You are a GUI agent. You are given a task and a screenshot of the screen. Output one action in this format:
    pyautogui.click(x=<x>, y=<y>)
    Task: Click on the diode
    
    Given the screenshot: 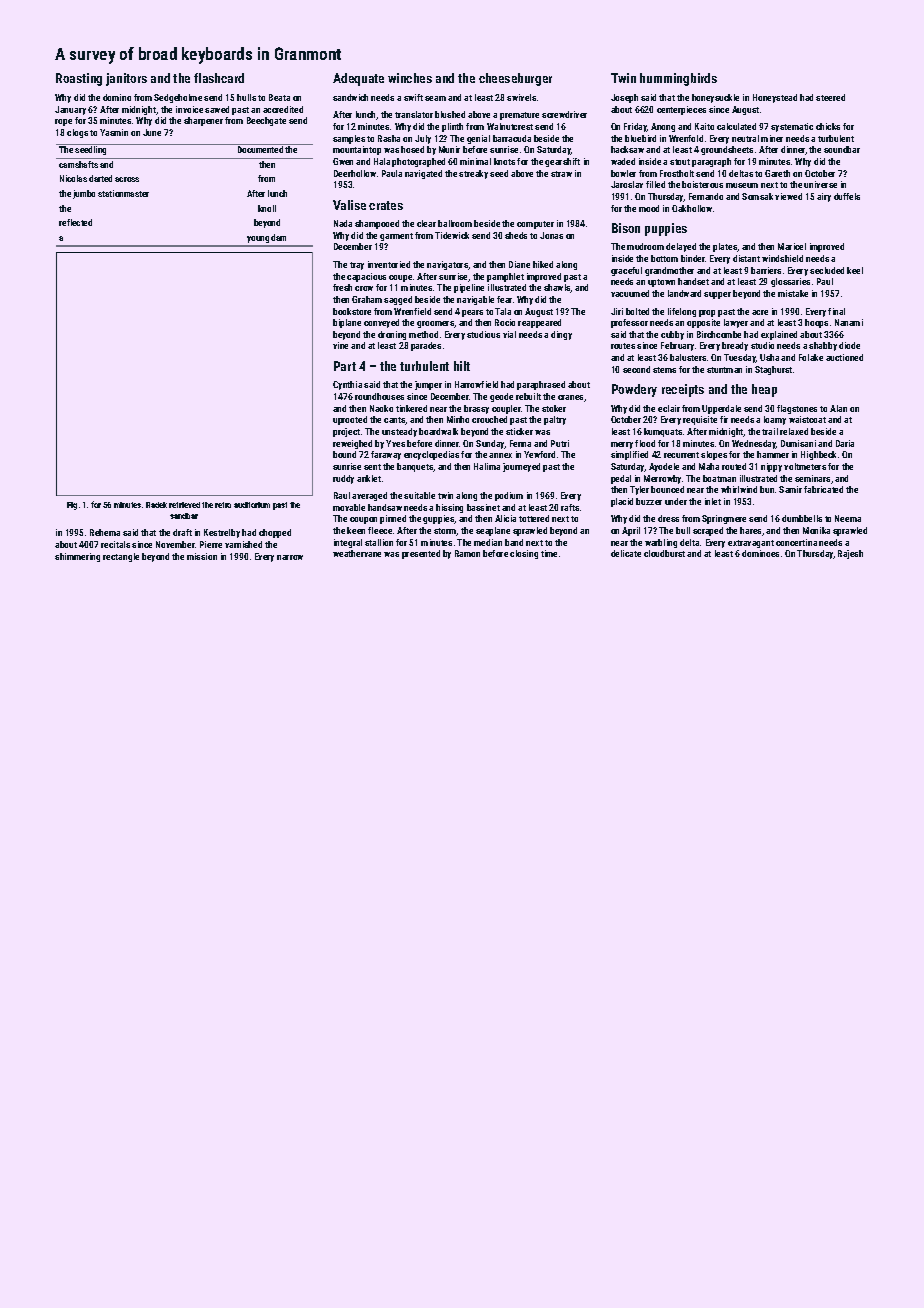 What is the action you would take?
    pyautogui.click(x=849, y=345)
